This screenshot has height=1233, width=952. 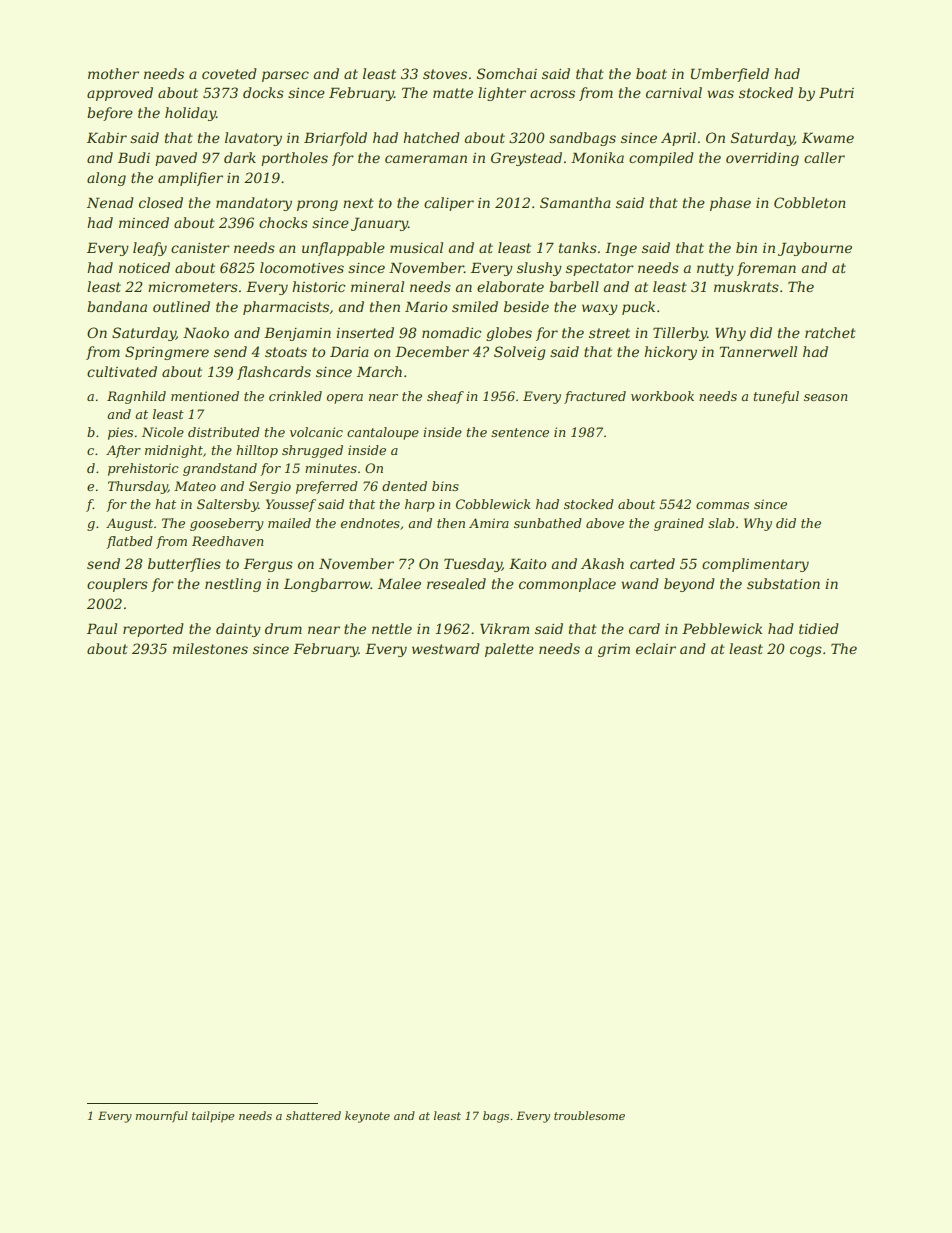 I want to click on palette, so click(x=509, y=650).
